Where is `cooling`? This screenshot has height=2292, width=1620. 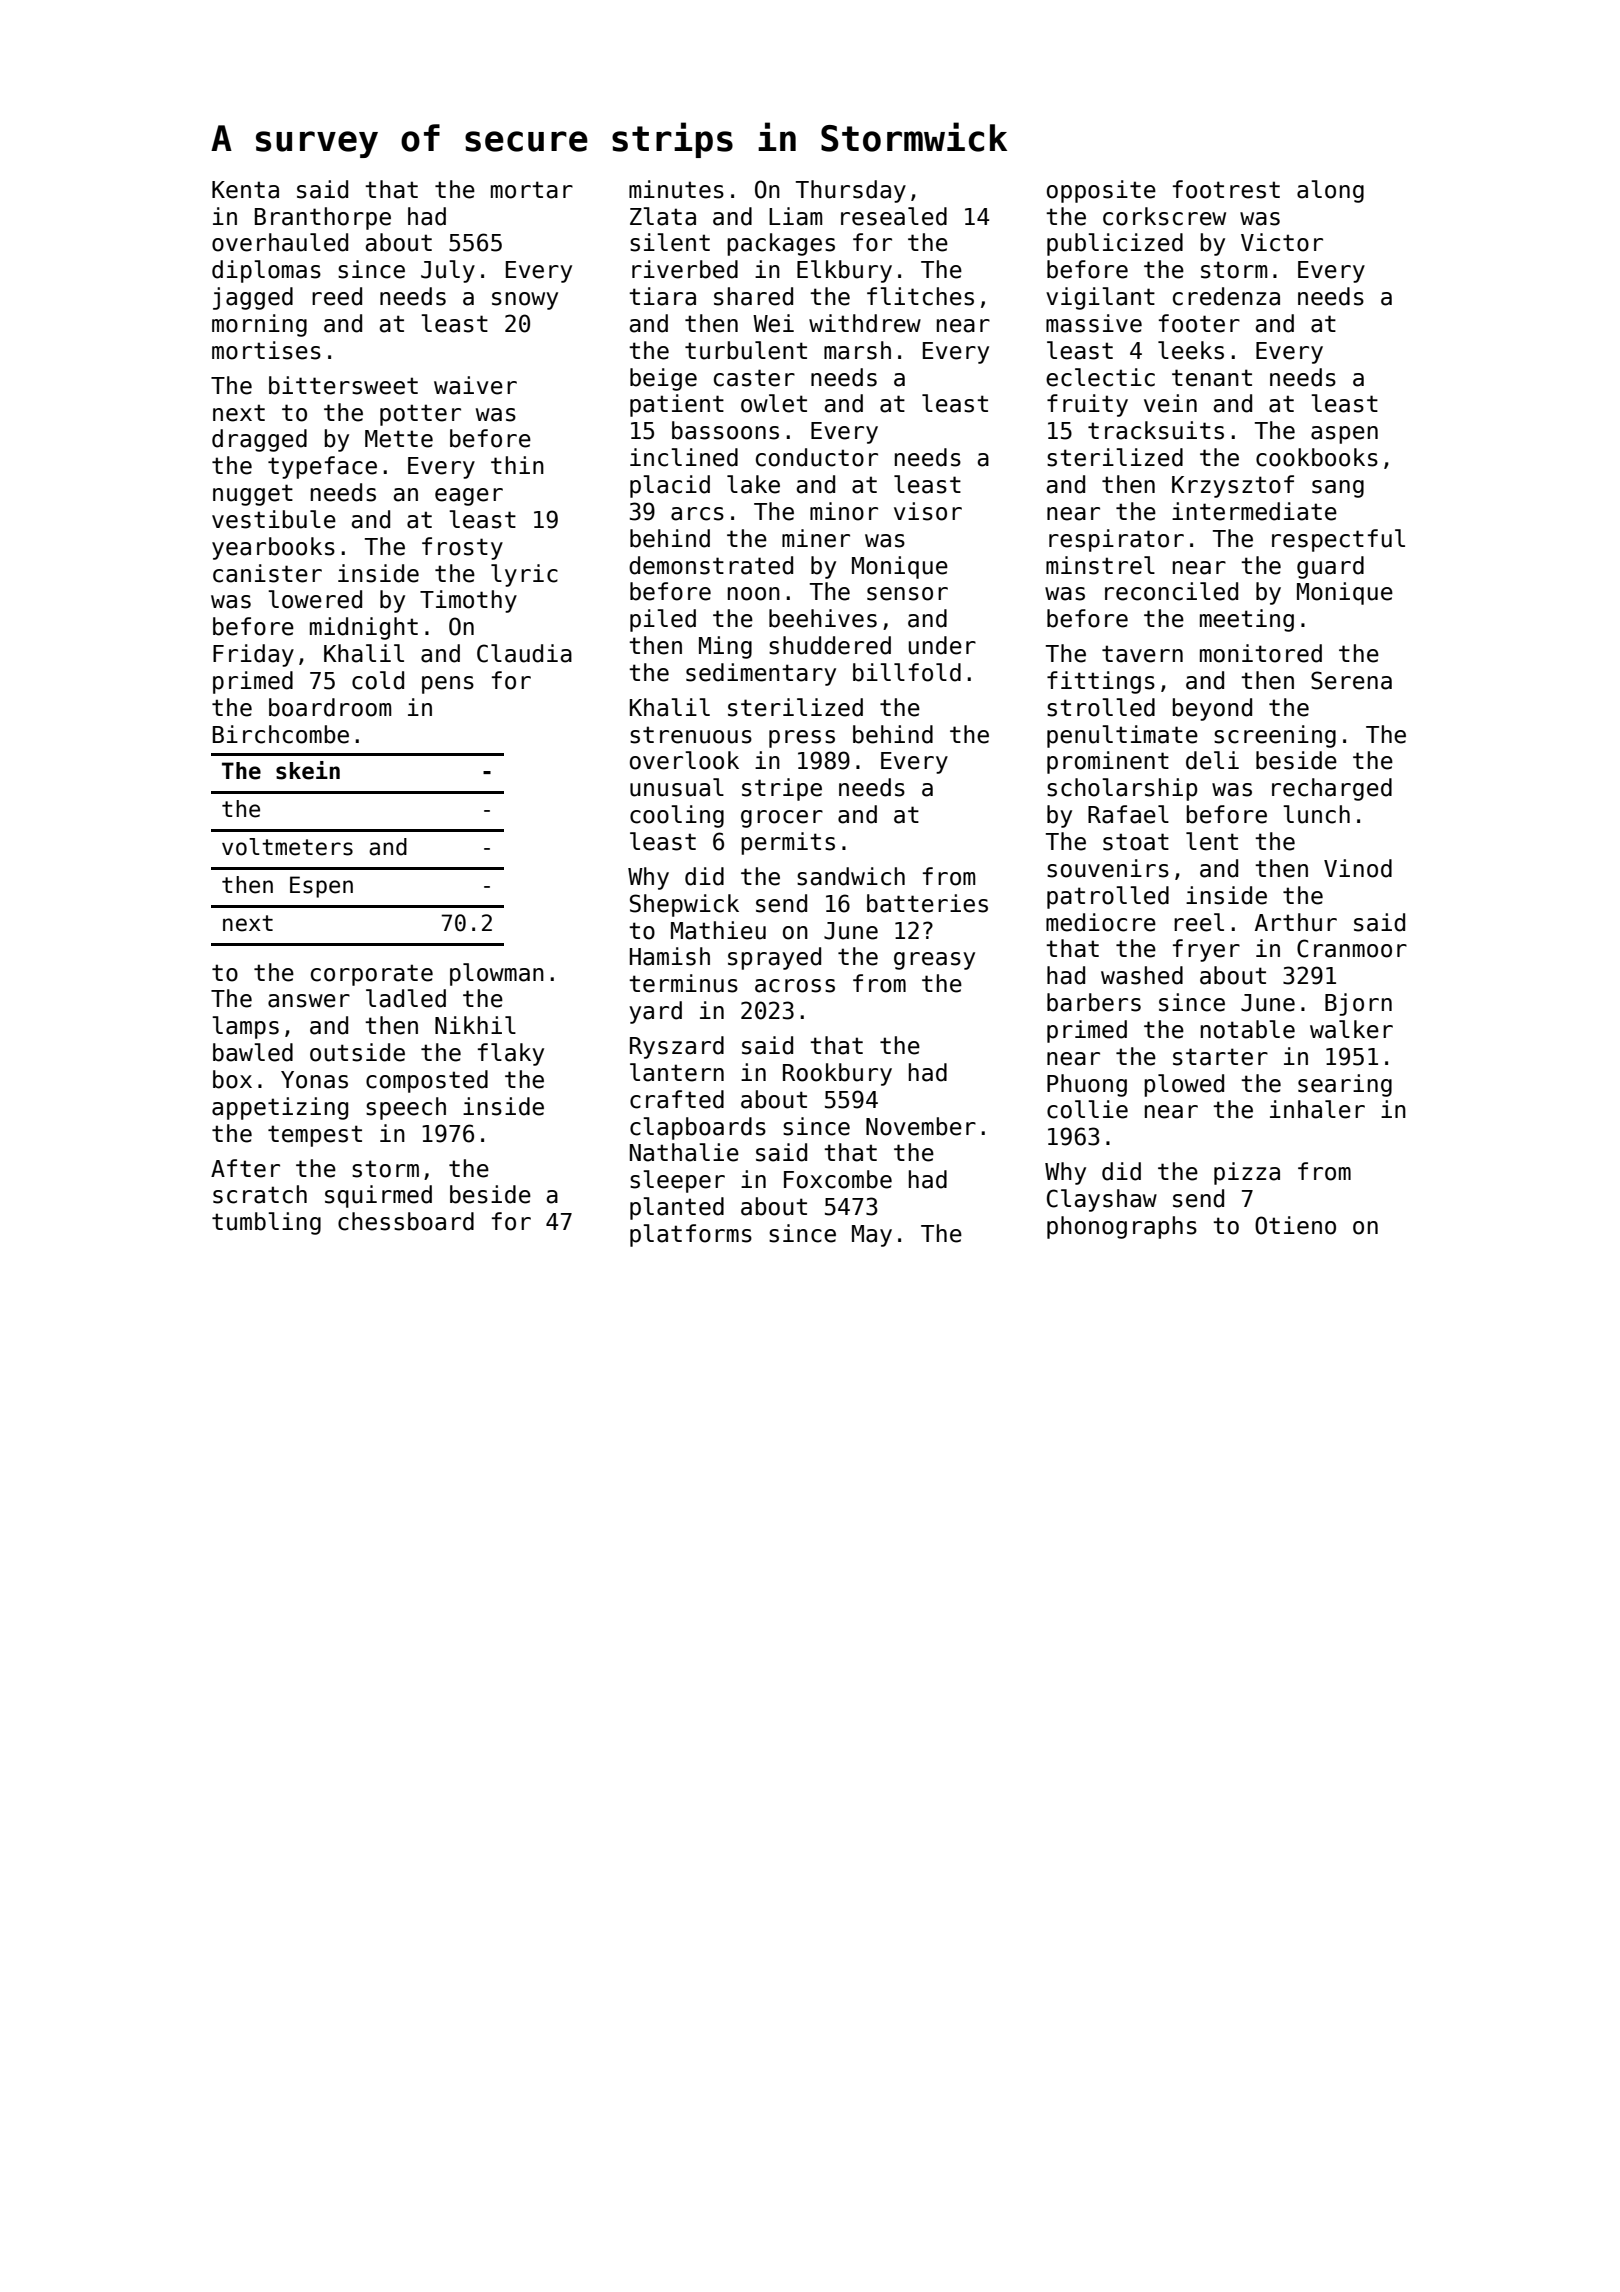 cooling is located at coordinates (677, 816).
